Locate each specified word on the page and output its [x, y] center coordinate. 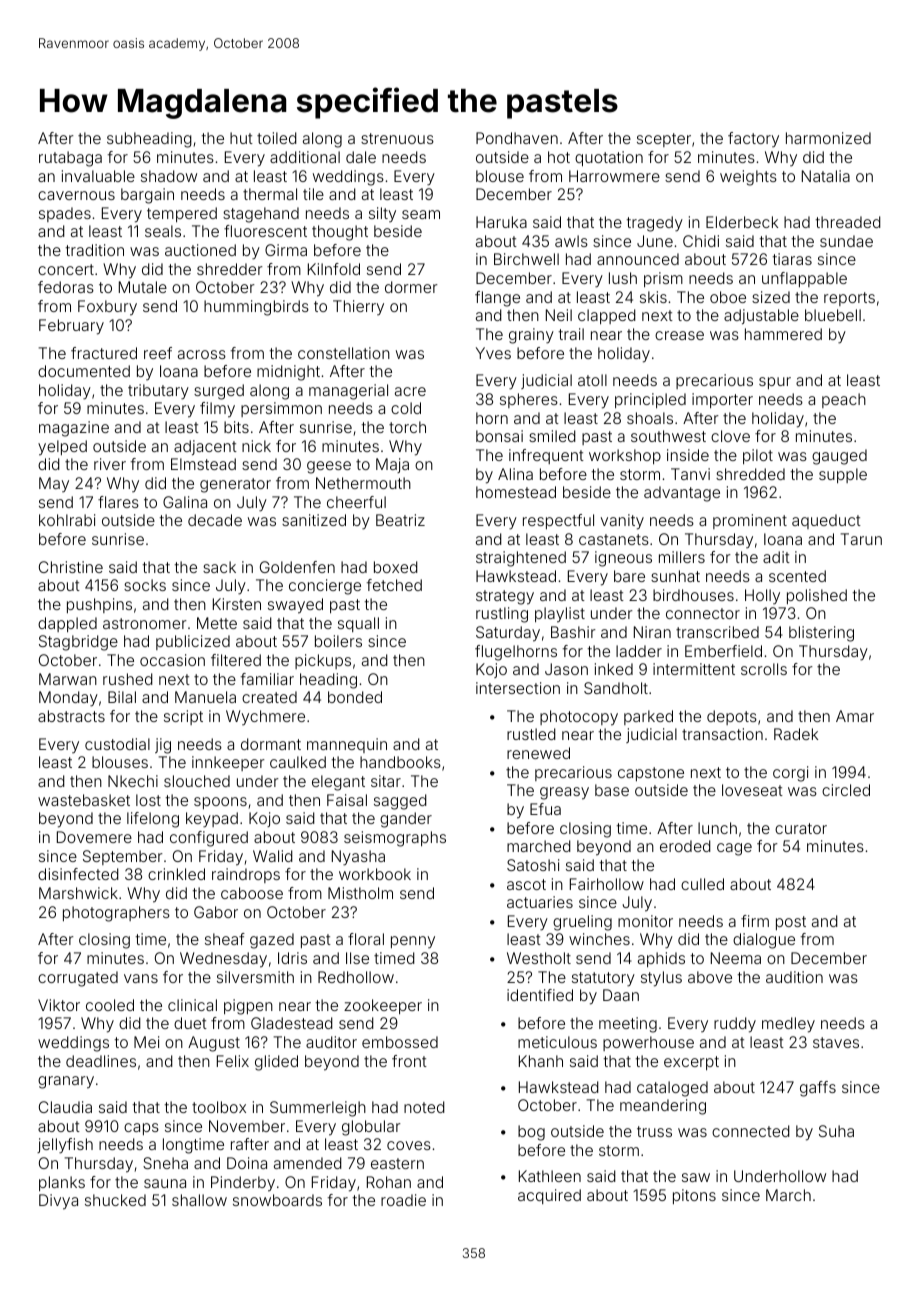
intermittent [694, 669]
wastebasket [84, 800]
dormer [411, 287]
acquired [549, 1196]
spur [775, 383]
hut [241, 138]
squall [358, 624]
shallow [199, 1200]
